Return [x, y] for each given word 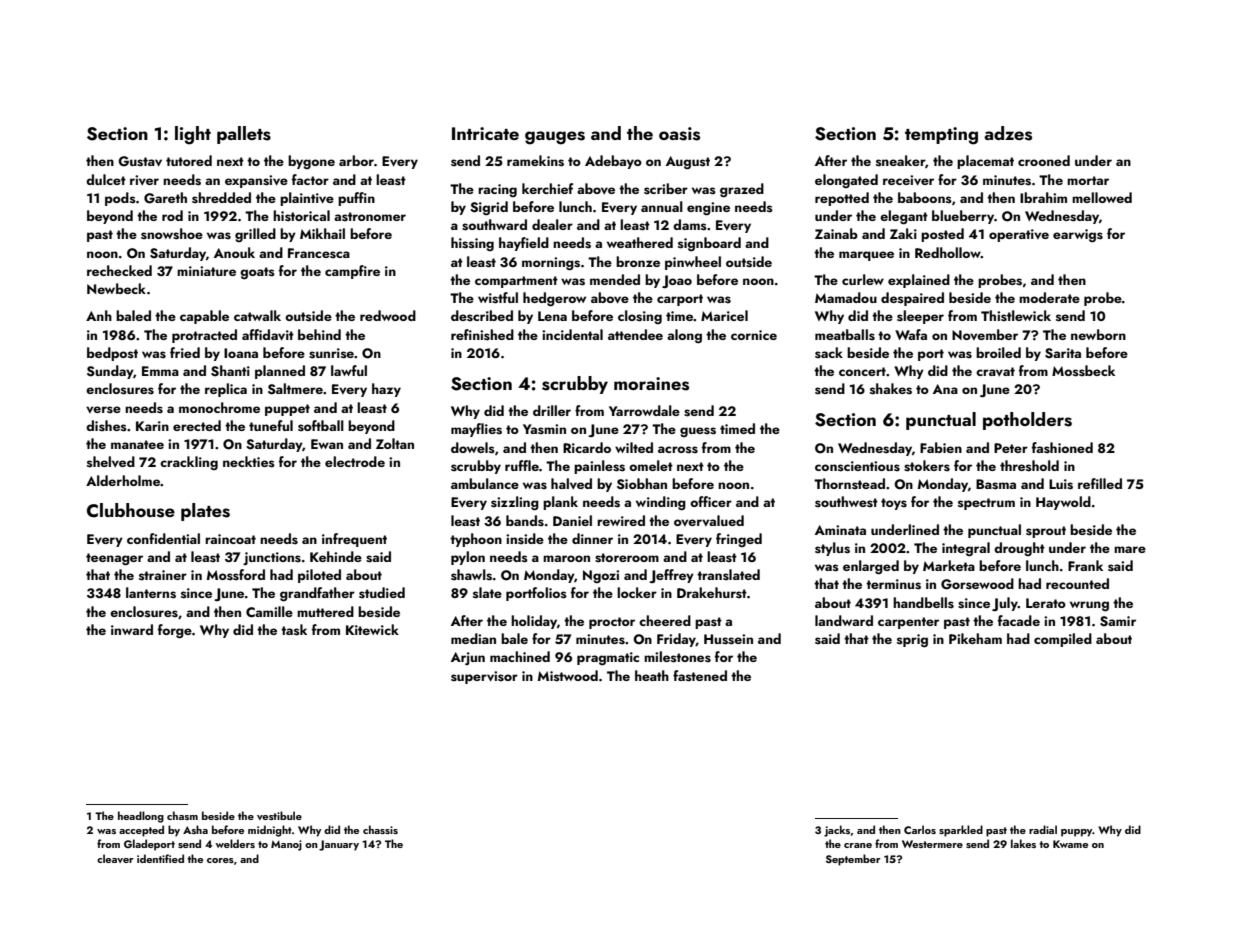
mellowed [1102, 197]
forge [175, 631]
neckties [249, 462]
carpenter [908, 623]
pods [120, 199]
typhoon [476, 540]
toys [894, 504]
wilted [634, 447]
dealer [552, 224]
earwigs [1078, 236]
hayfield [524, 244]
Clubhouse [131, 510]
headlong [141, 817]
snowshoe [172, 234]
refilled [1100, 483]
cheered [665, 620]
